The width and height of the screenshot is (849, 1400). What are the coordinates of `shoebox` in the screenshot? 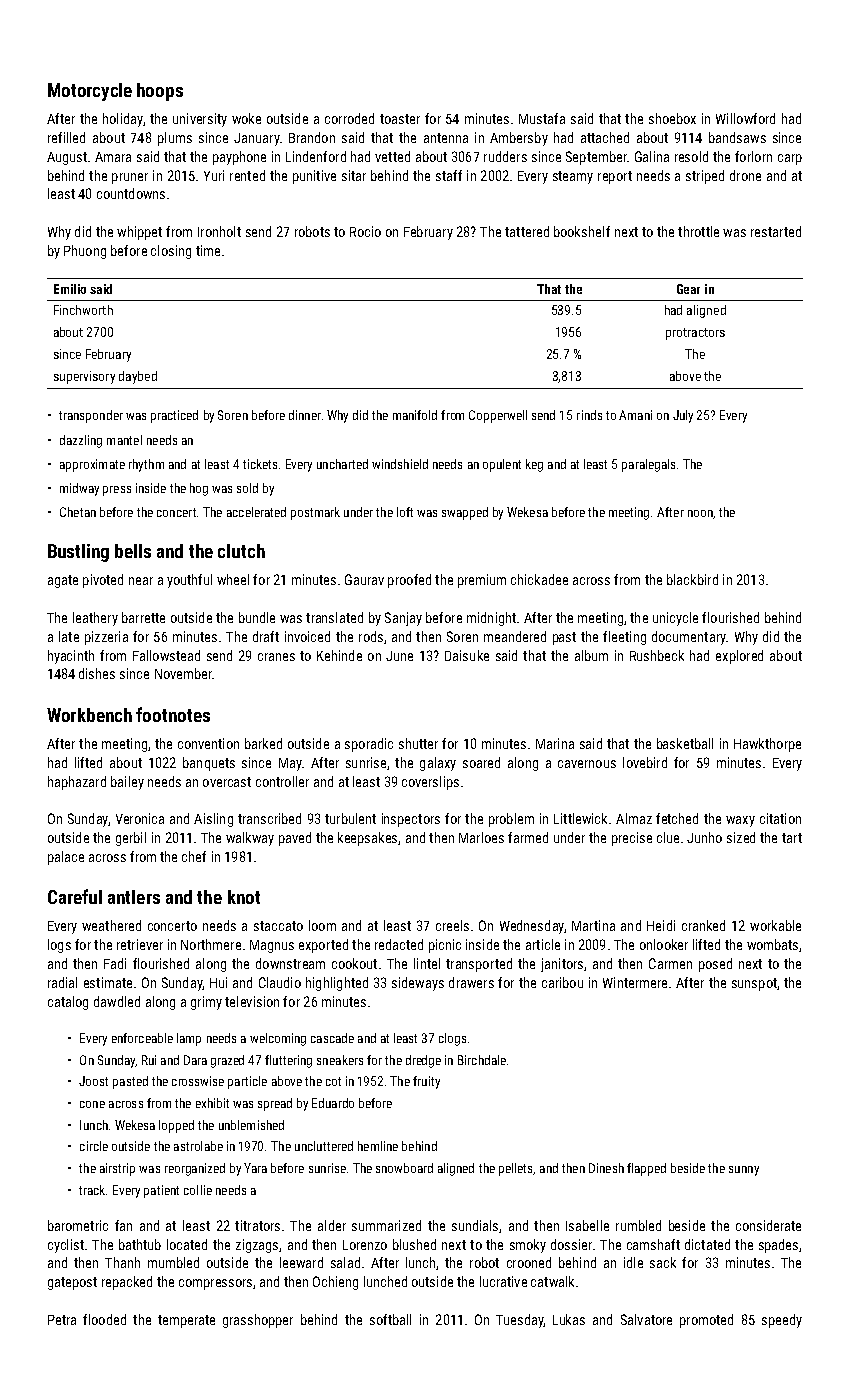 It's located at (672, 118).
